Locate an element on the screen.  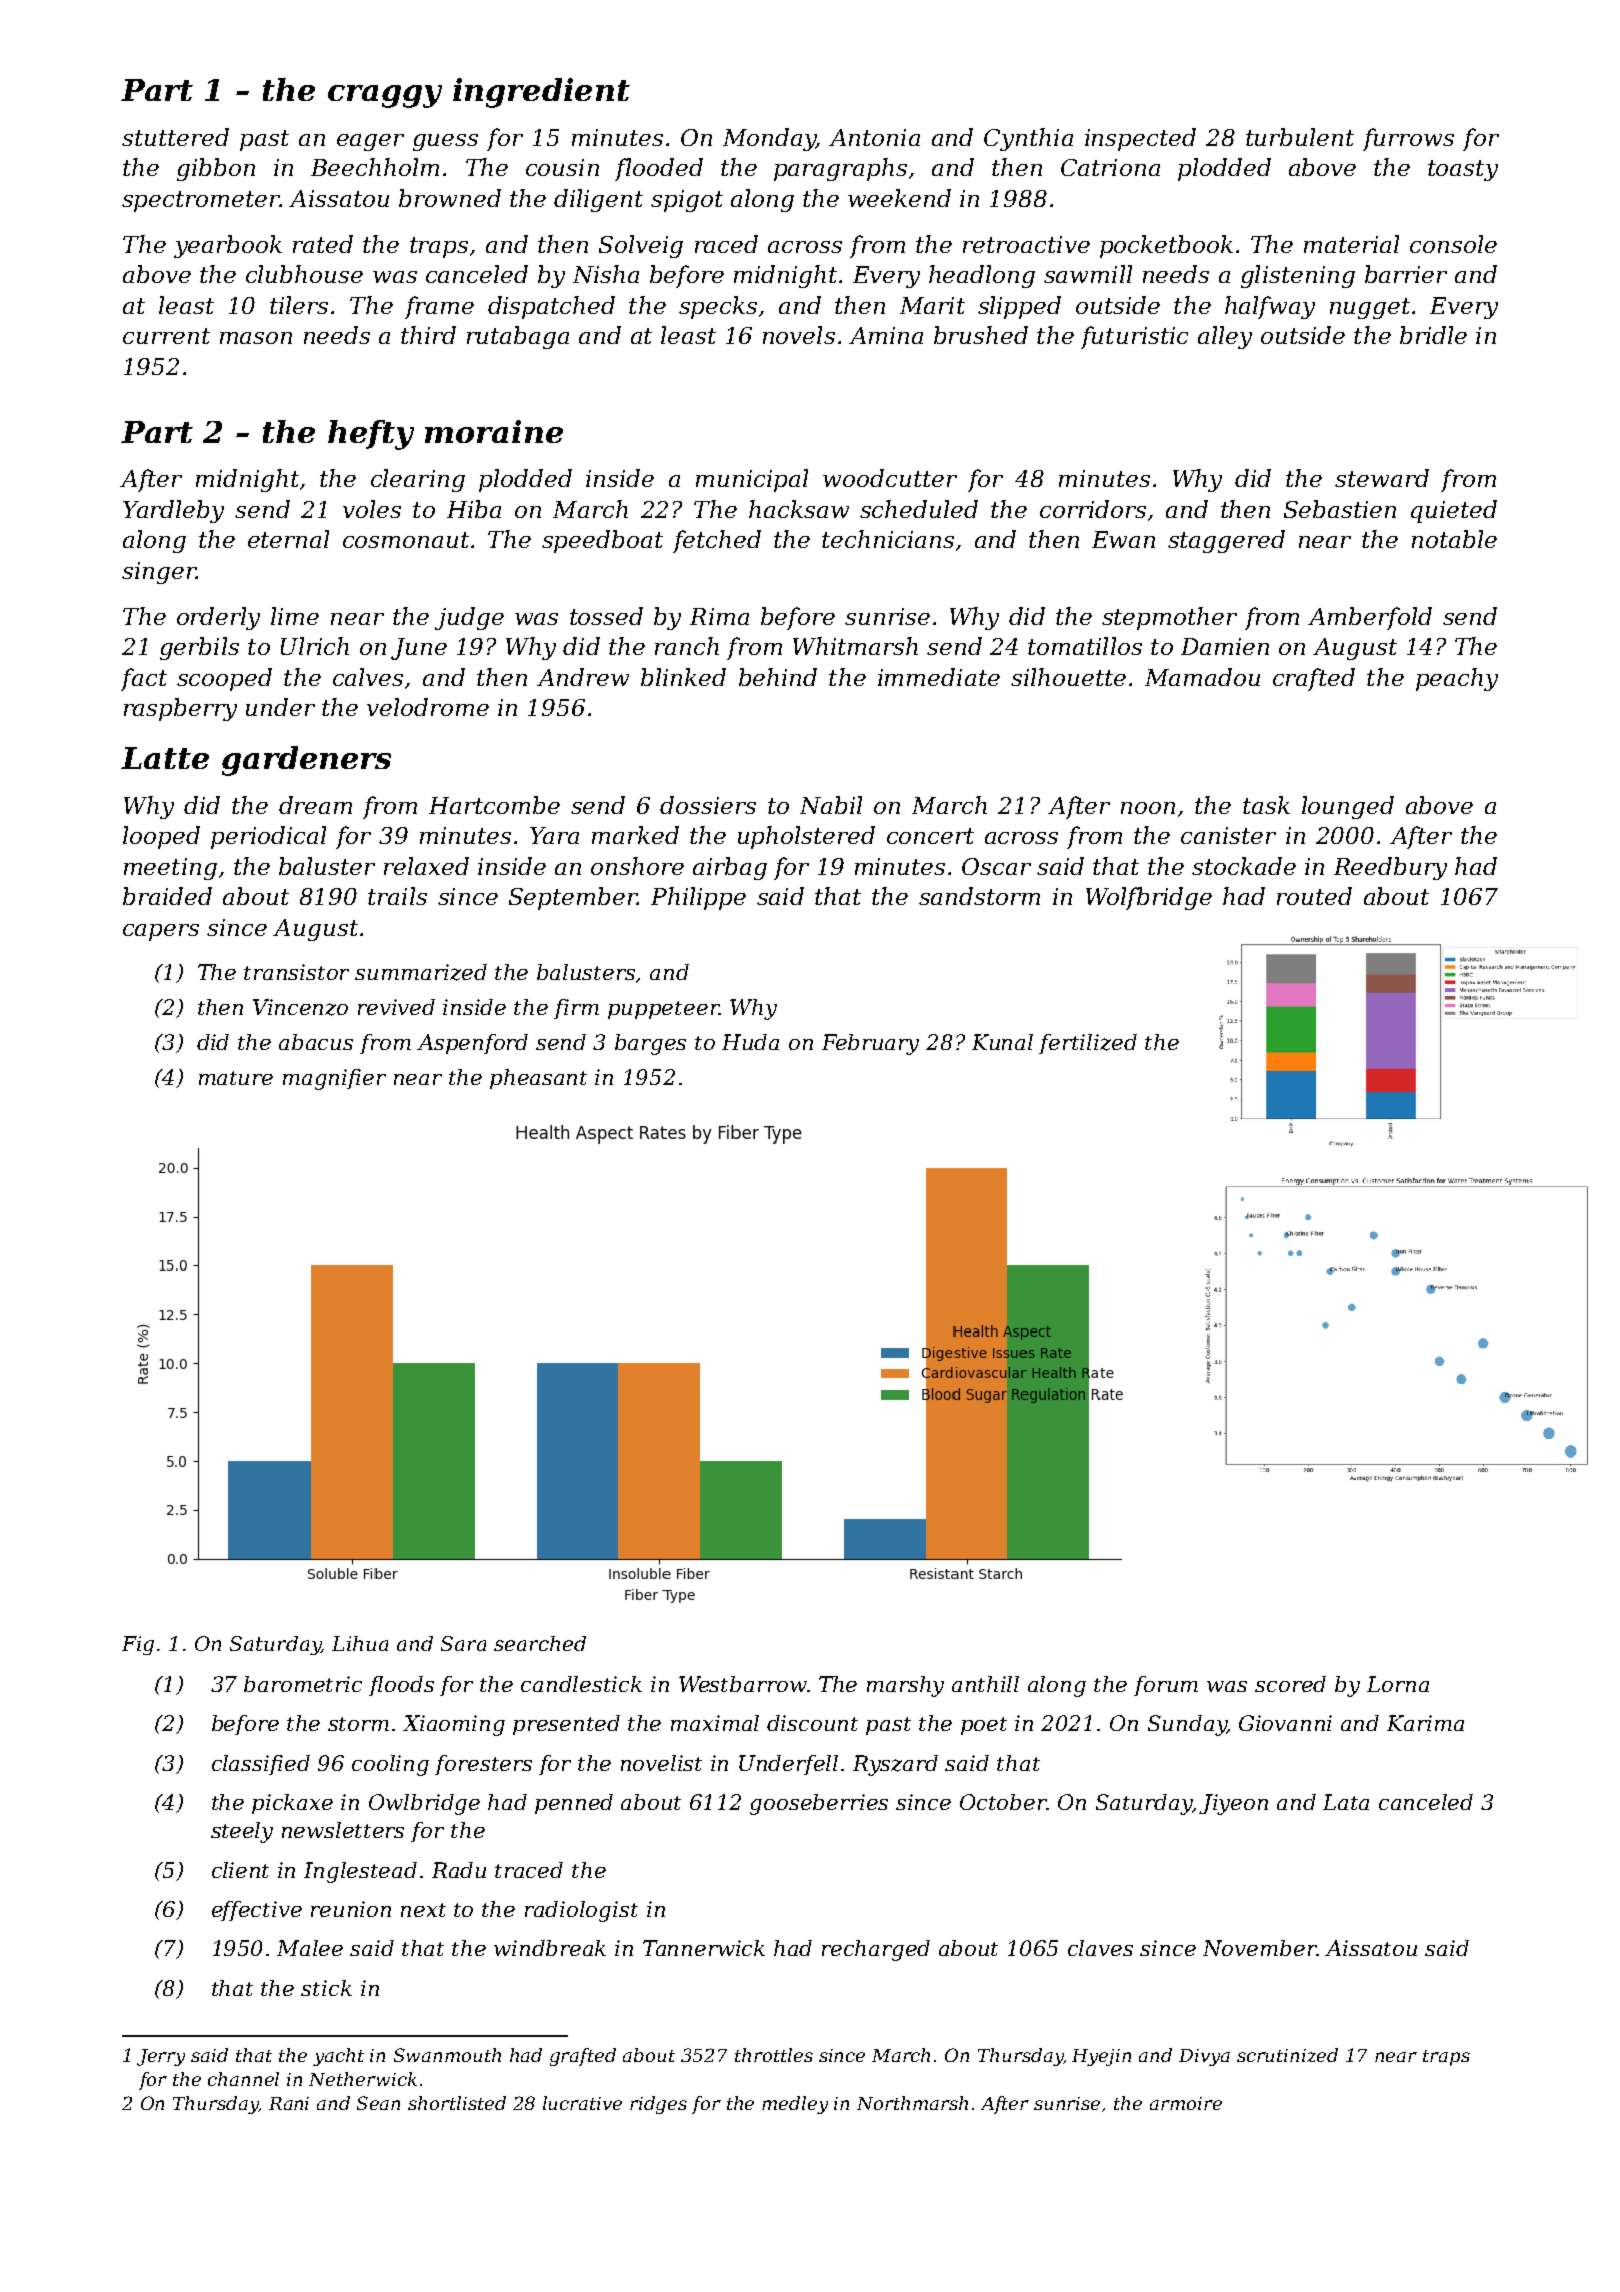
Solveig is located at coordinates (641, 246).
